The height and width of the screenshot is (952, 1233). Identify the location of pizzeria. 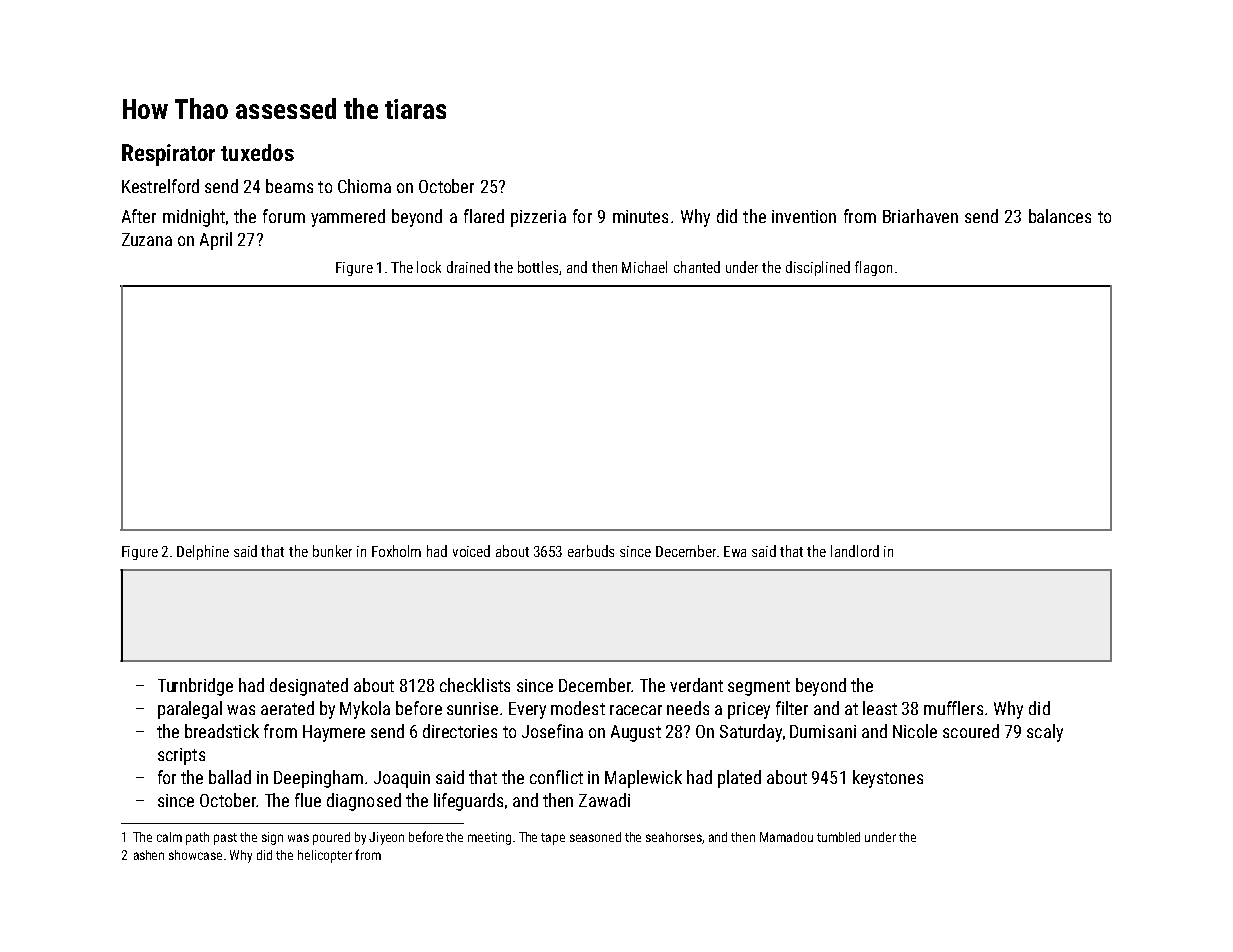
(538, 218).
